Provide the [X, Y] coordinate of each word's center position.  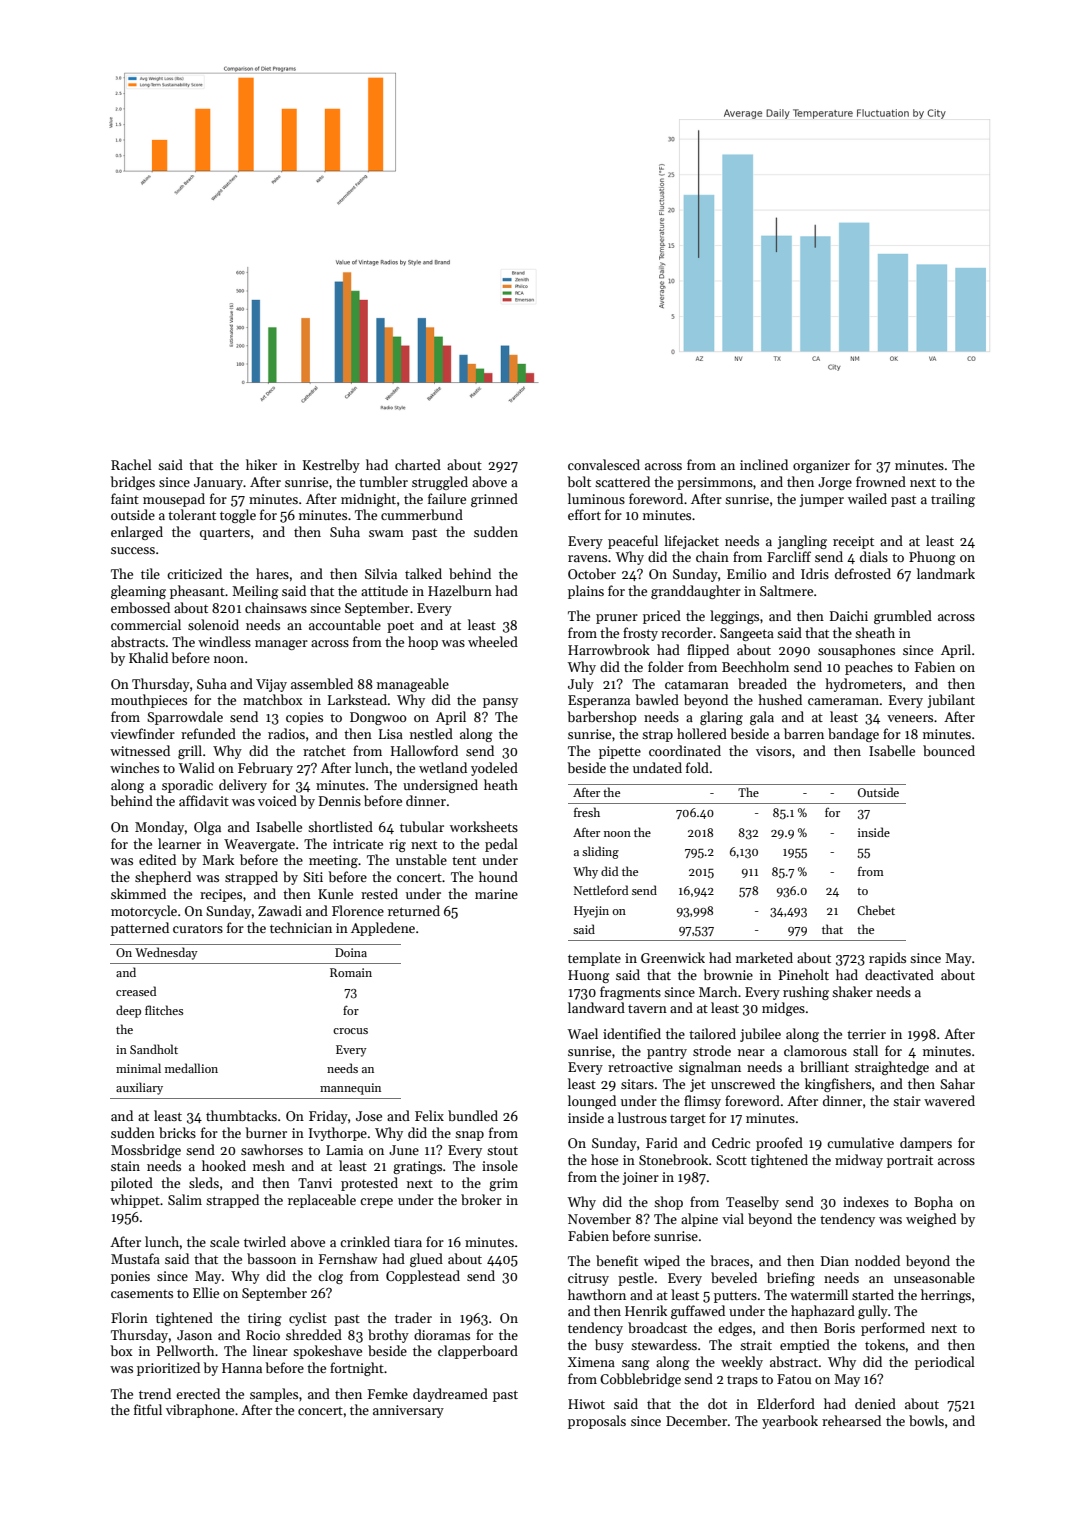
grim [503, 1184]
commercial [146, 624]
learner [179, 843]
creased [136, 991]
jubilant [951, 701]
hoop [423, 643]
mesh [269, 1165]
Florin [129, 1317]
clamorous [815, 1050]
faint [125, 498]
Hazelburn [460, 590]
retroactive [640, 1067]
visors [773, 751]
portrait [910, 1161]
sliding [600, 852]
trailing [953, 500]
